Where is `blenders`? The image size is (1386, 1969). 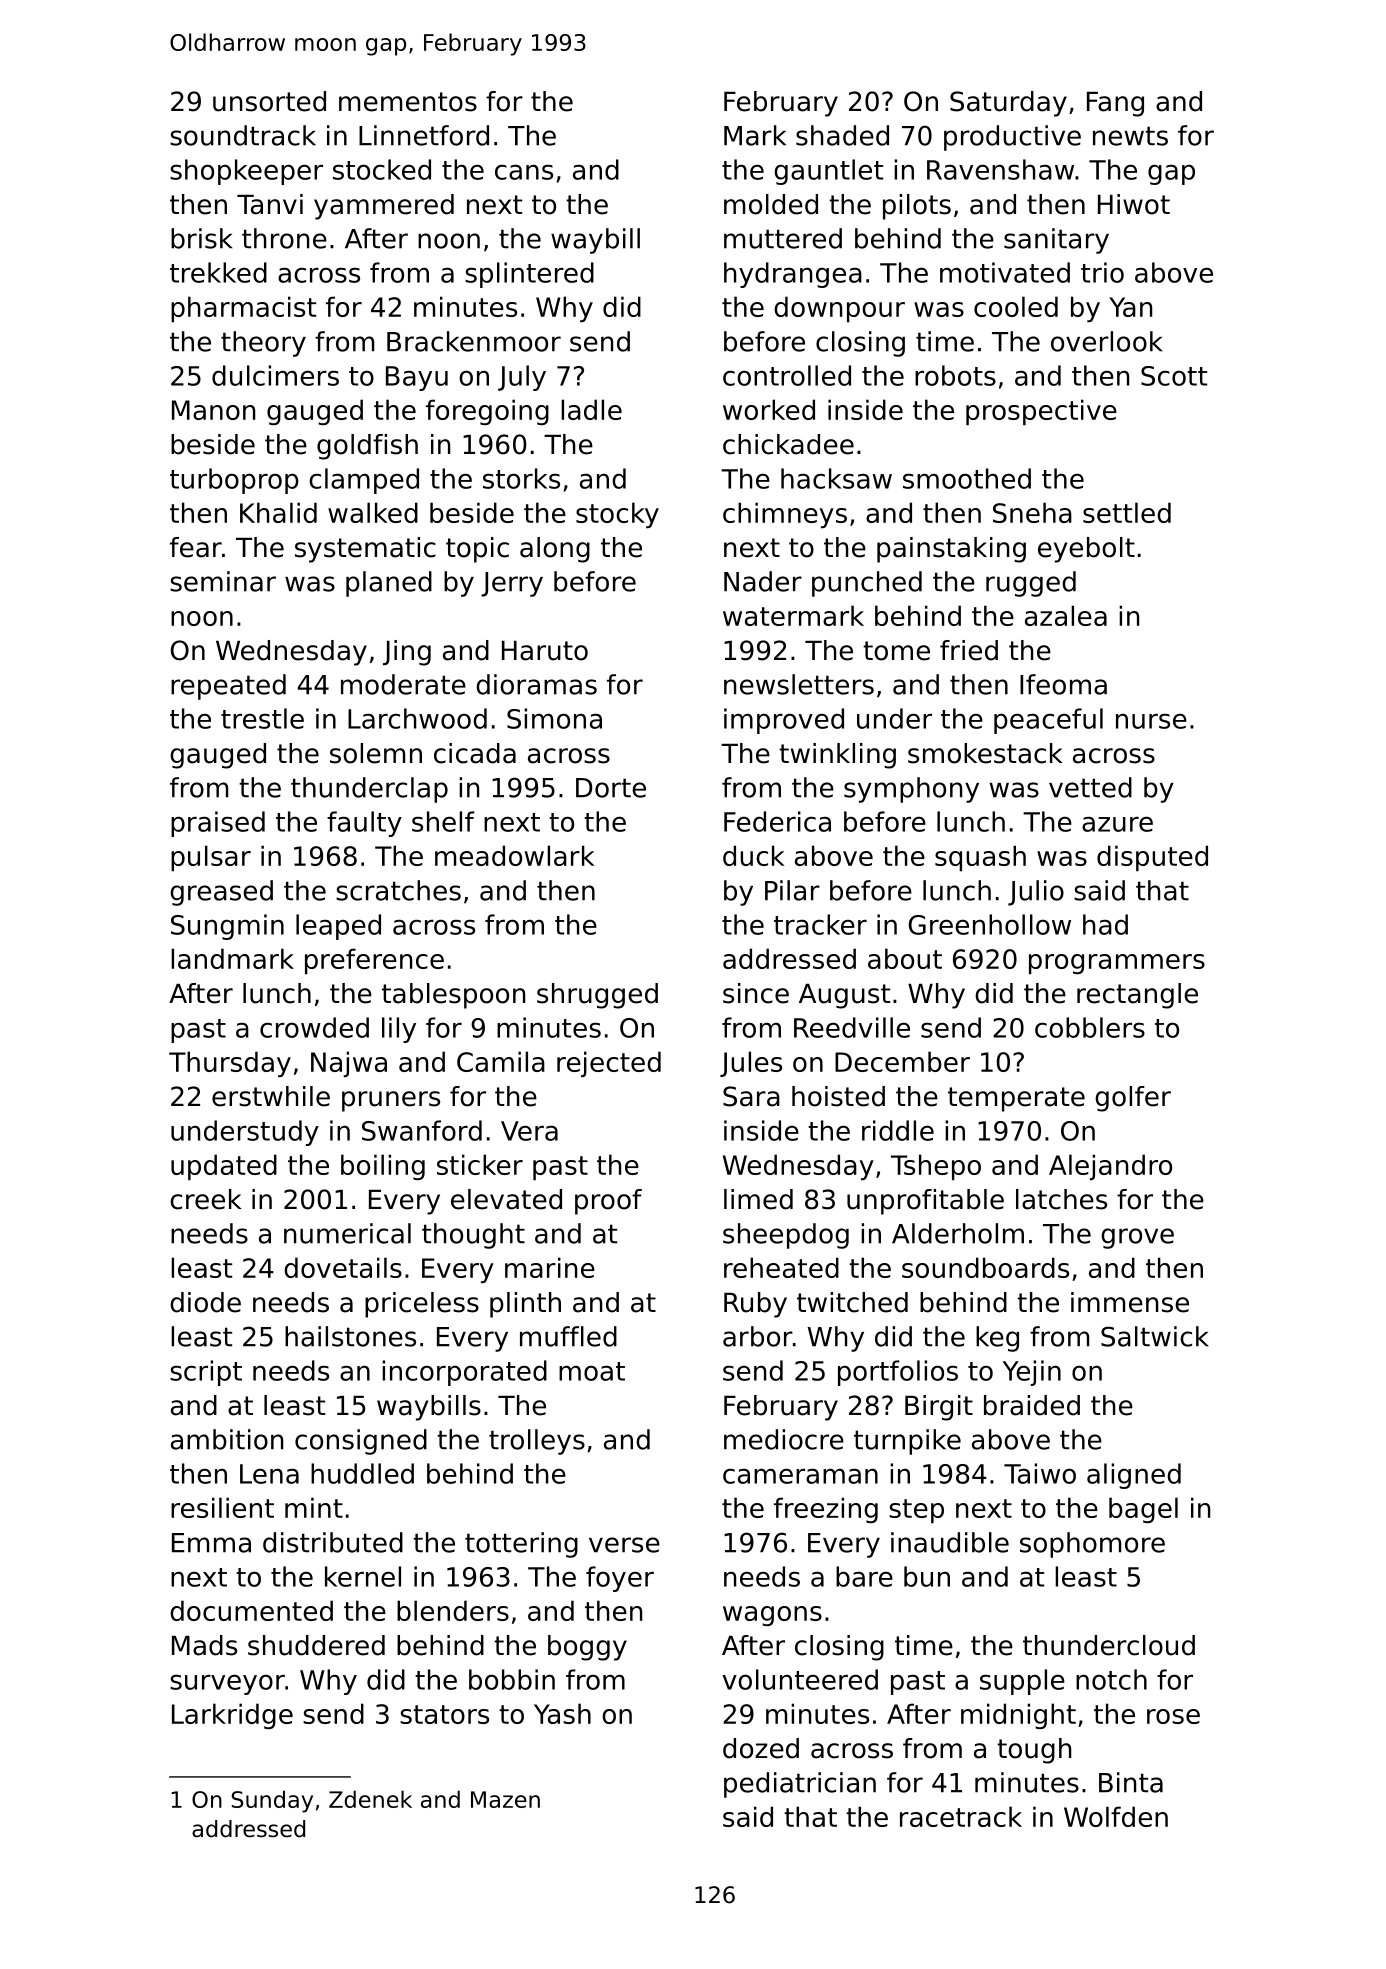
blenders is located at coordinates (453, 1610).
